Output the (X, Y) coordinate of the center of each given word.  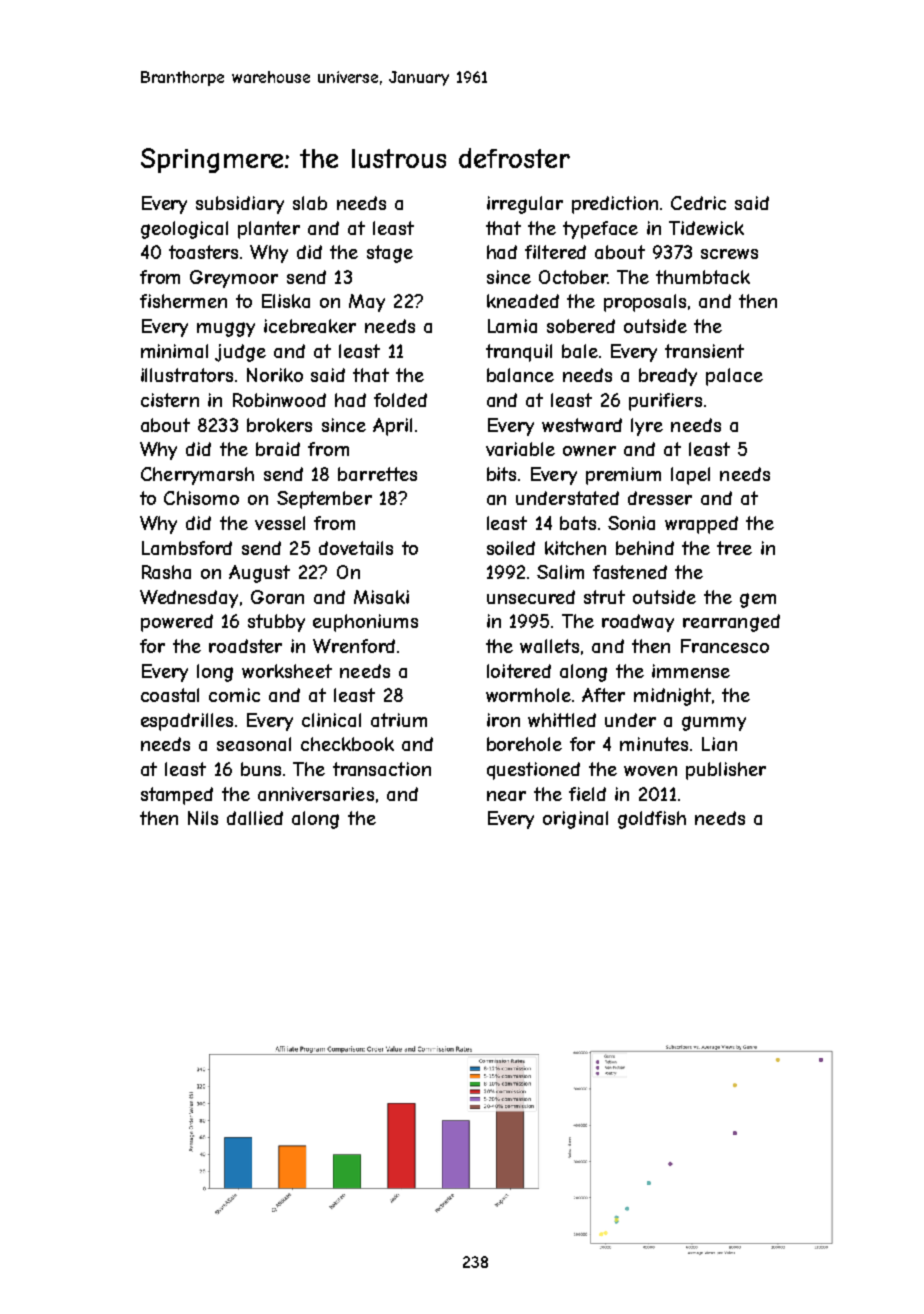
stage (390, 254)
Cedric (698, 203)
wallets (549, 646)
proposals (645, 303)
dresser (660, 498)
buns (261, 769)
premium (623, 476)
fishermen (183, 301)
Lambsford (187, 548)
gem (758, 600)
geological (184, 230)
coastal (170, 695)
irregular (525, 205)
